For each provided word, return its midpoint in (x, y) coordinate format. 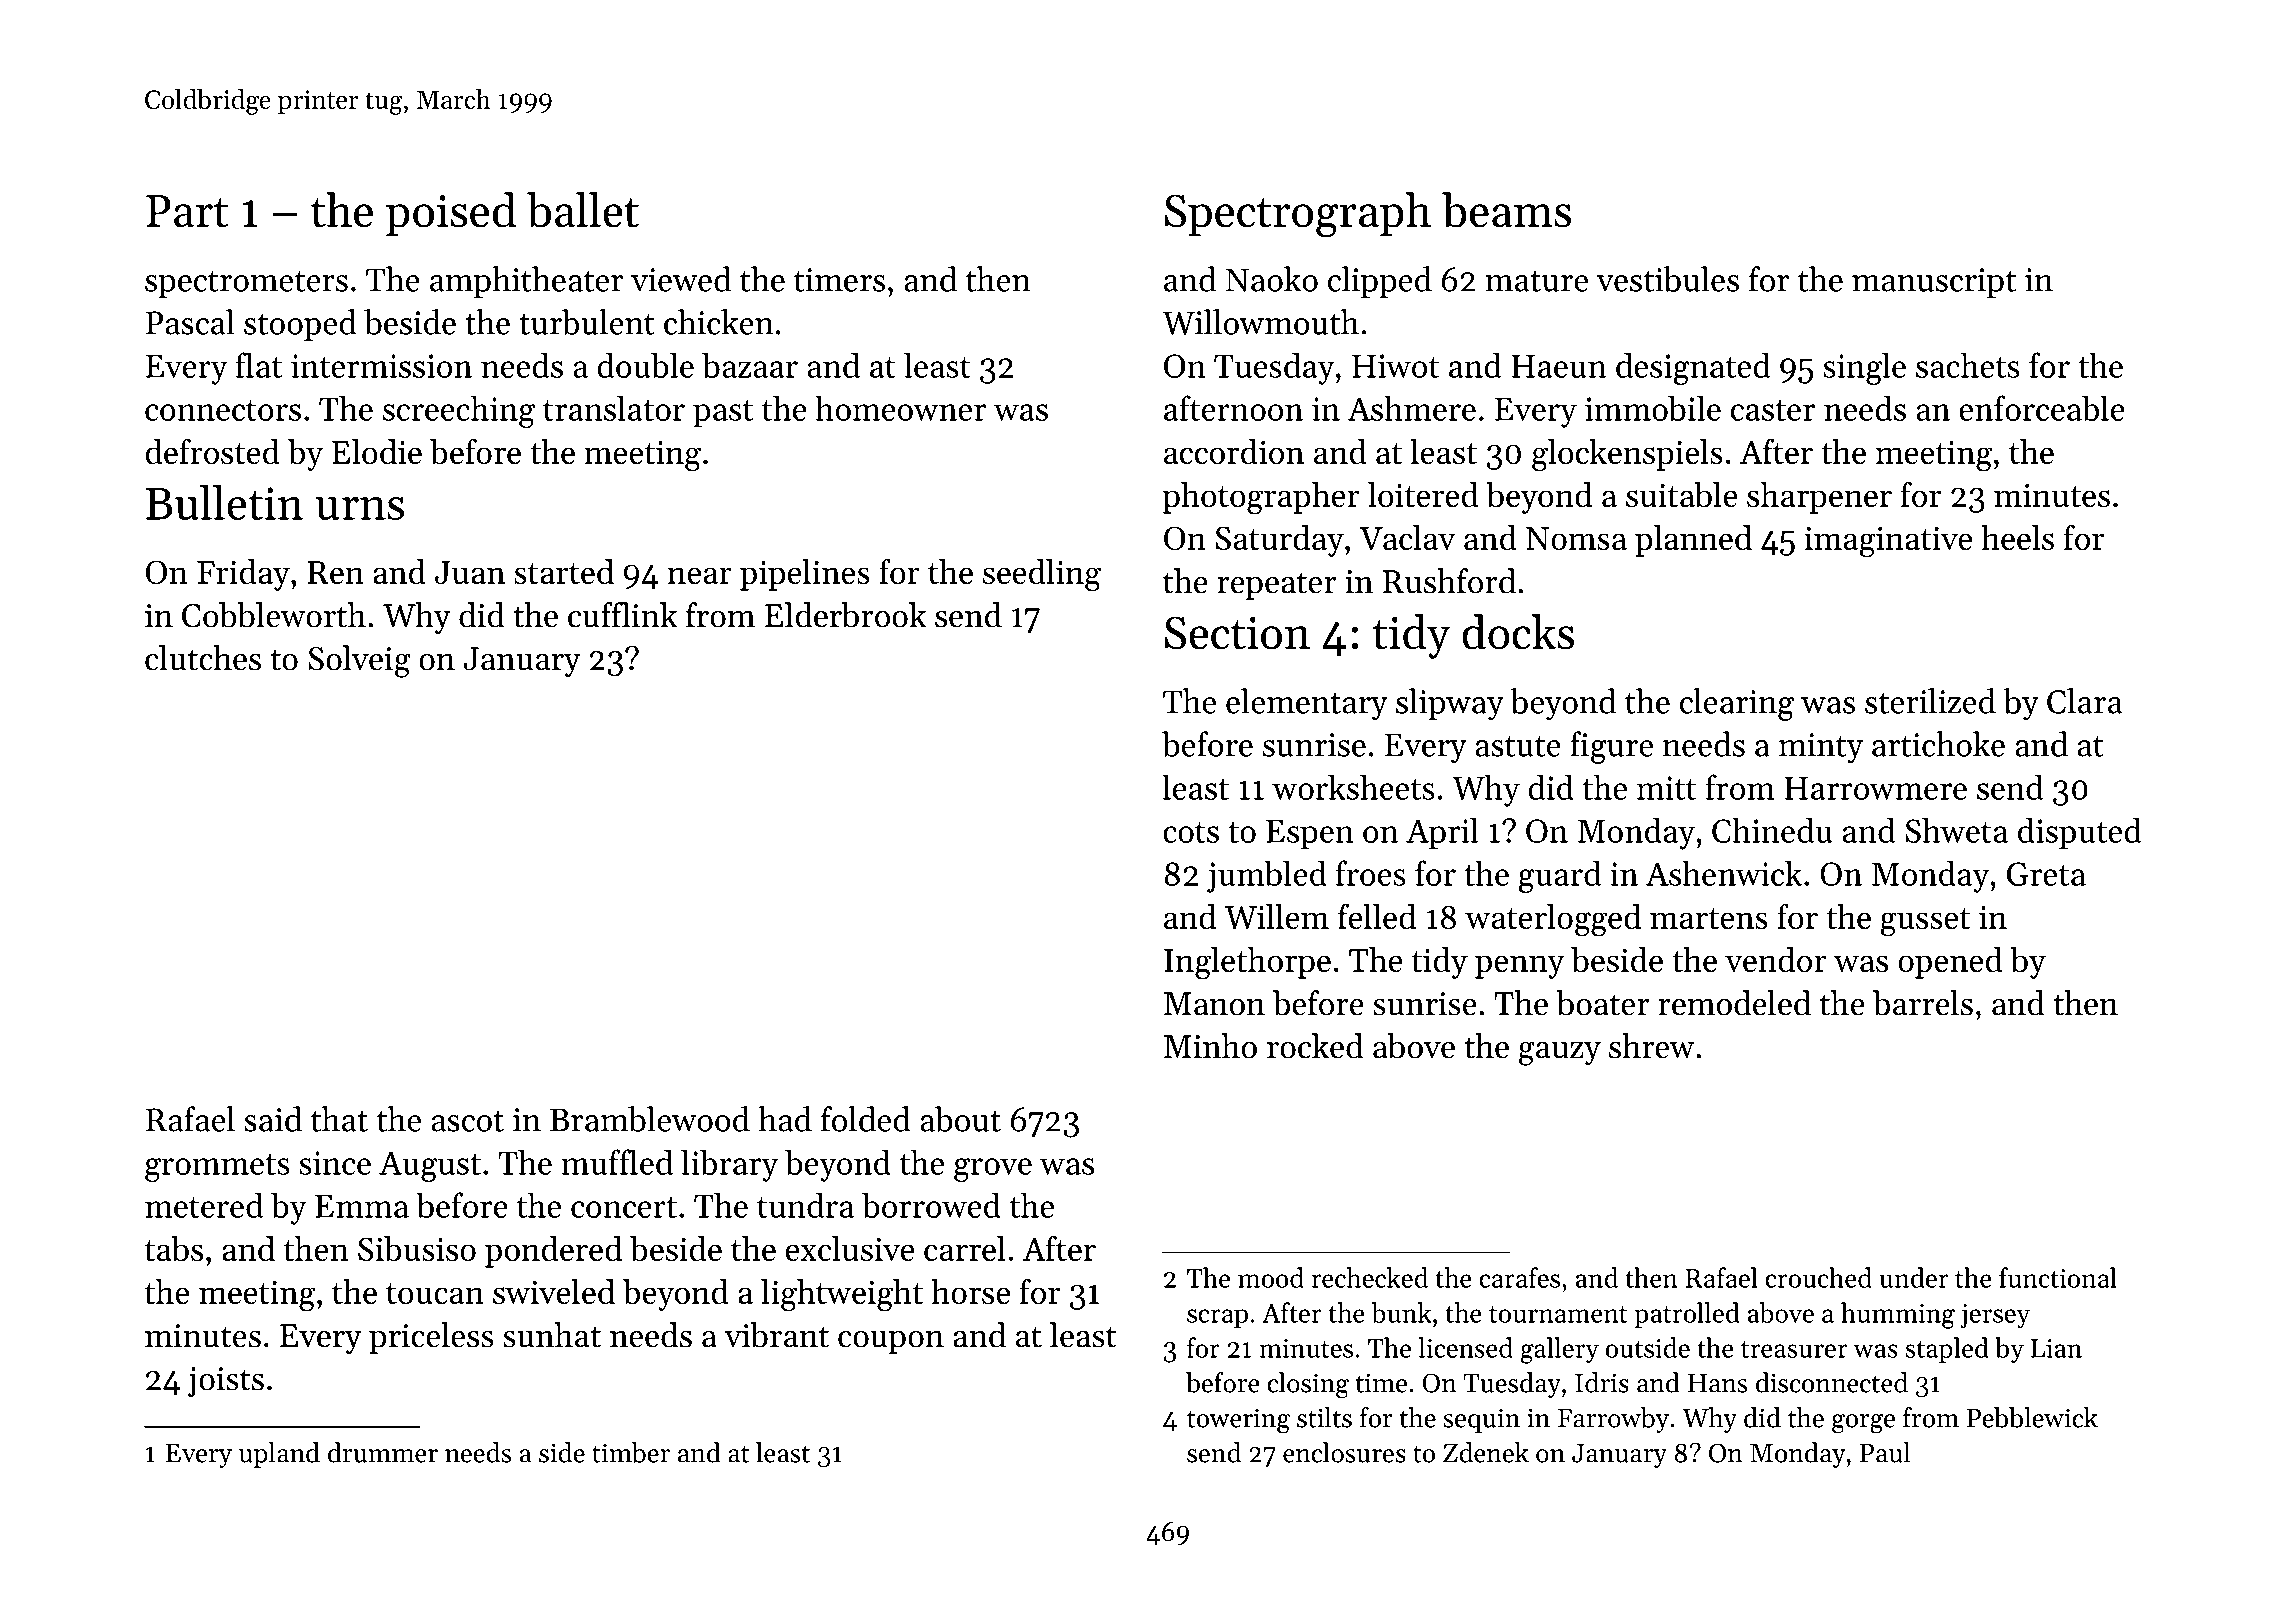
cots (1191, 832)
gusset (1925, 922)
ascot (468, 1121)
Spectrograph (1298, 215)
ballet (583, 210)
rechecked (1369, 1277)
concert (624, 1207)
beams (1506, 210)
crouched (1818, 1277)
